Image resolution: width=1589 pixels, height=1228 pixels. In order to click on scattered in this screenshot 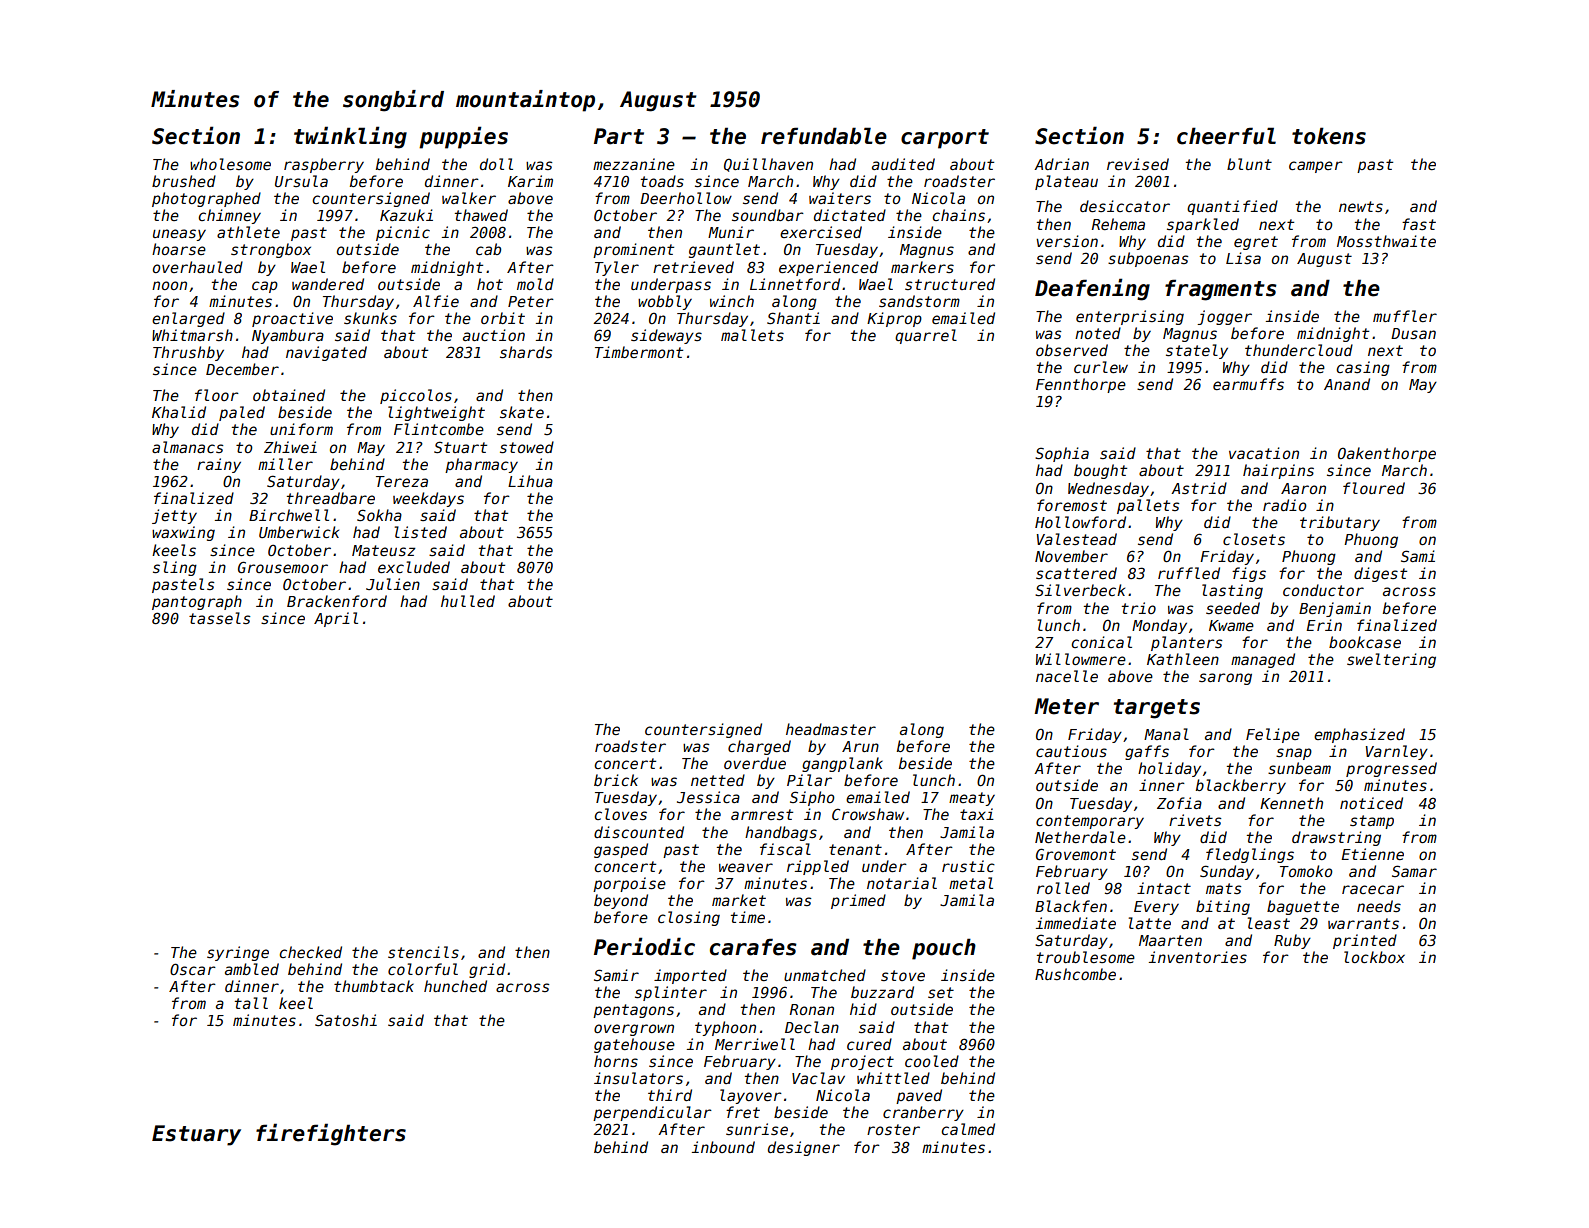, I will do `click(1076, 573)`.
